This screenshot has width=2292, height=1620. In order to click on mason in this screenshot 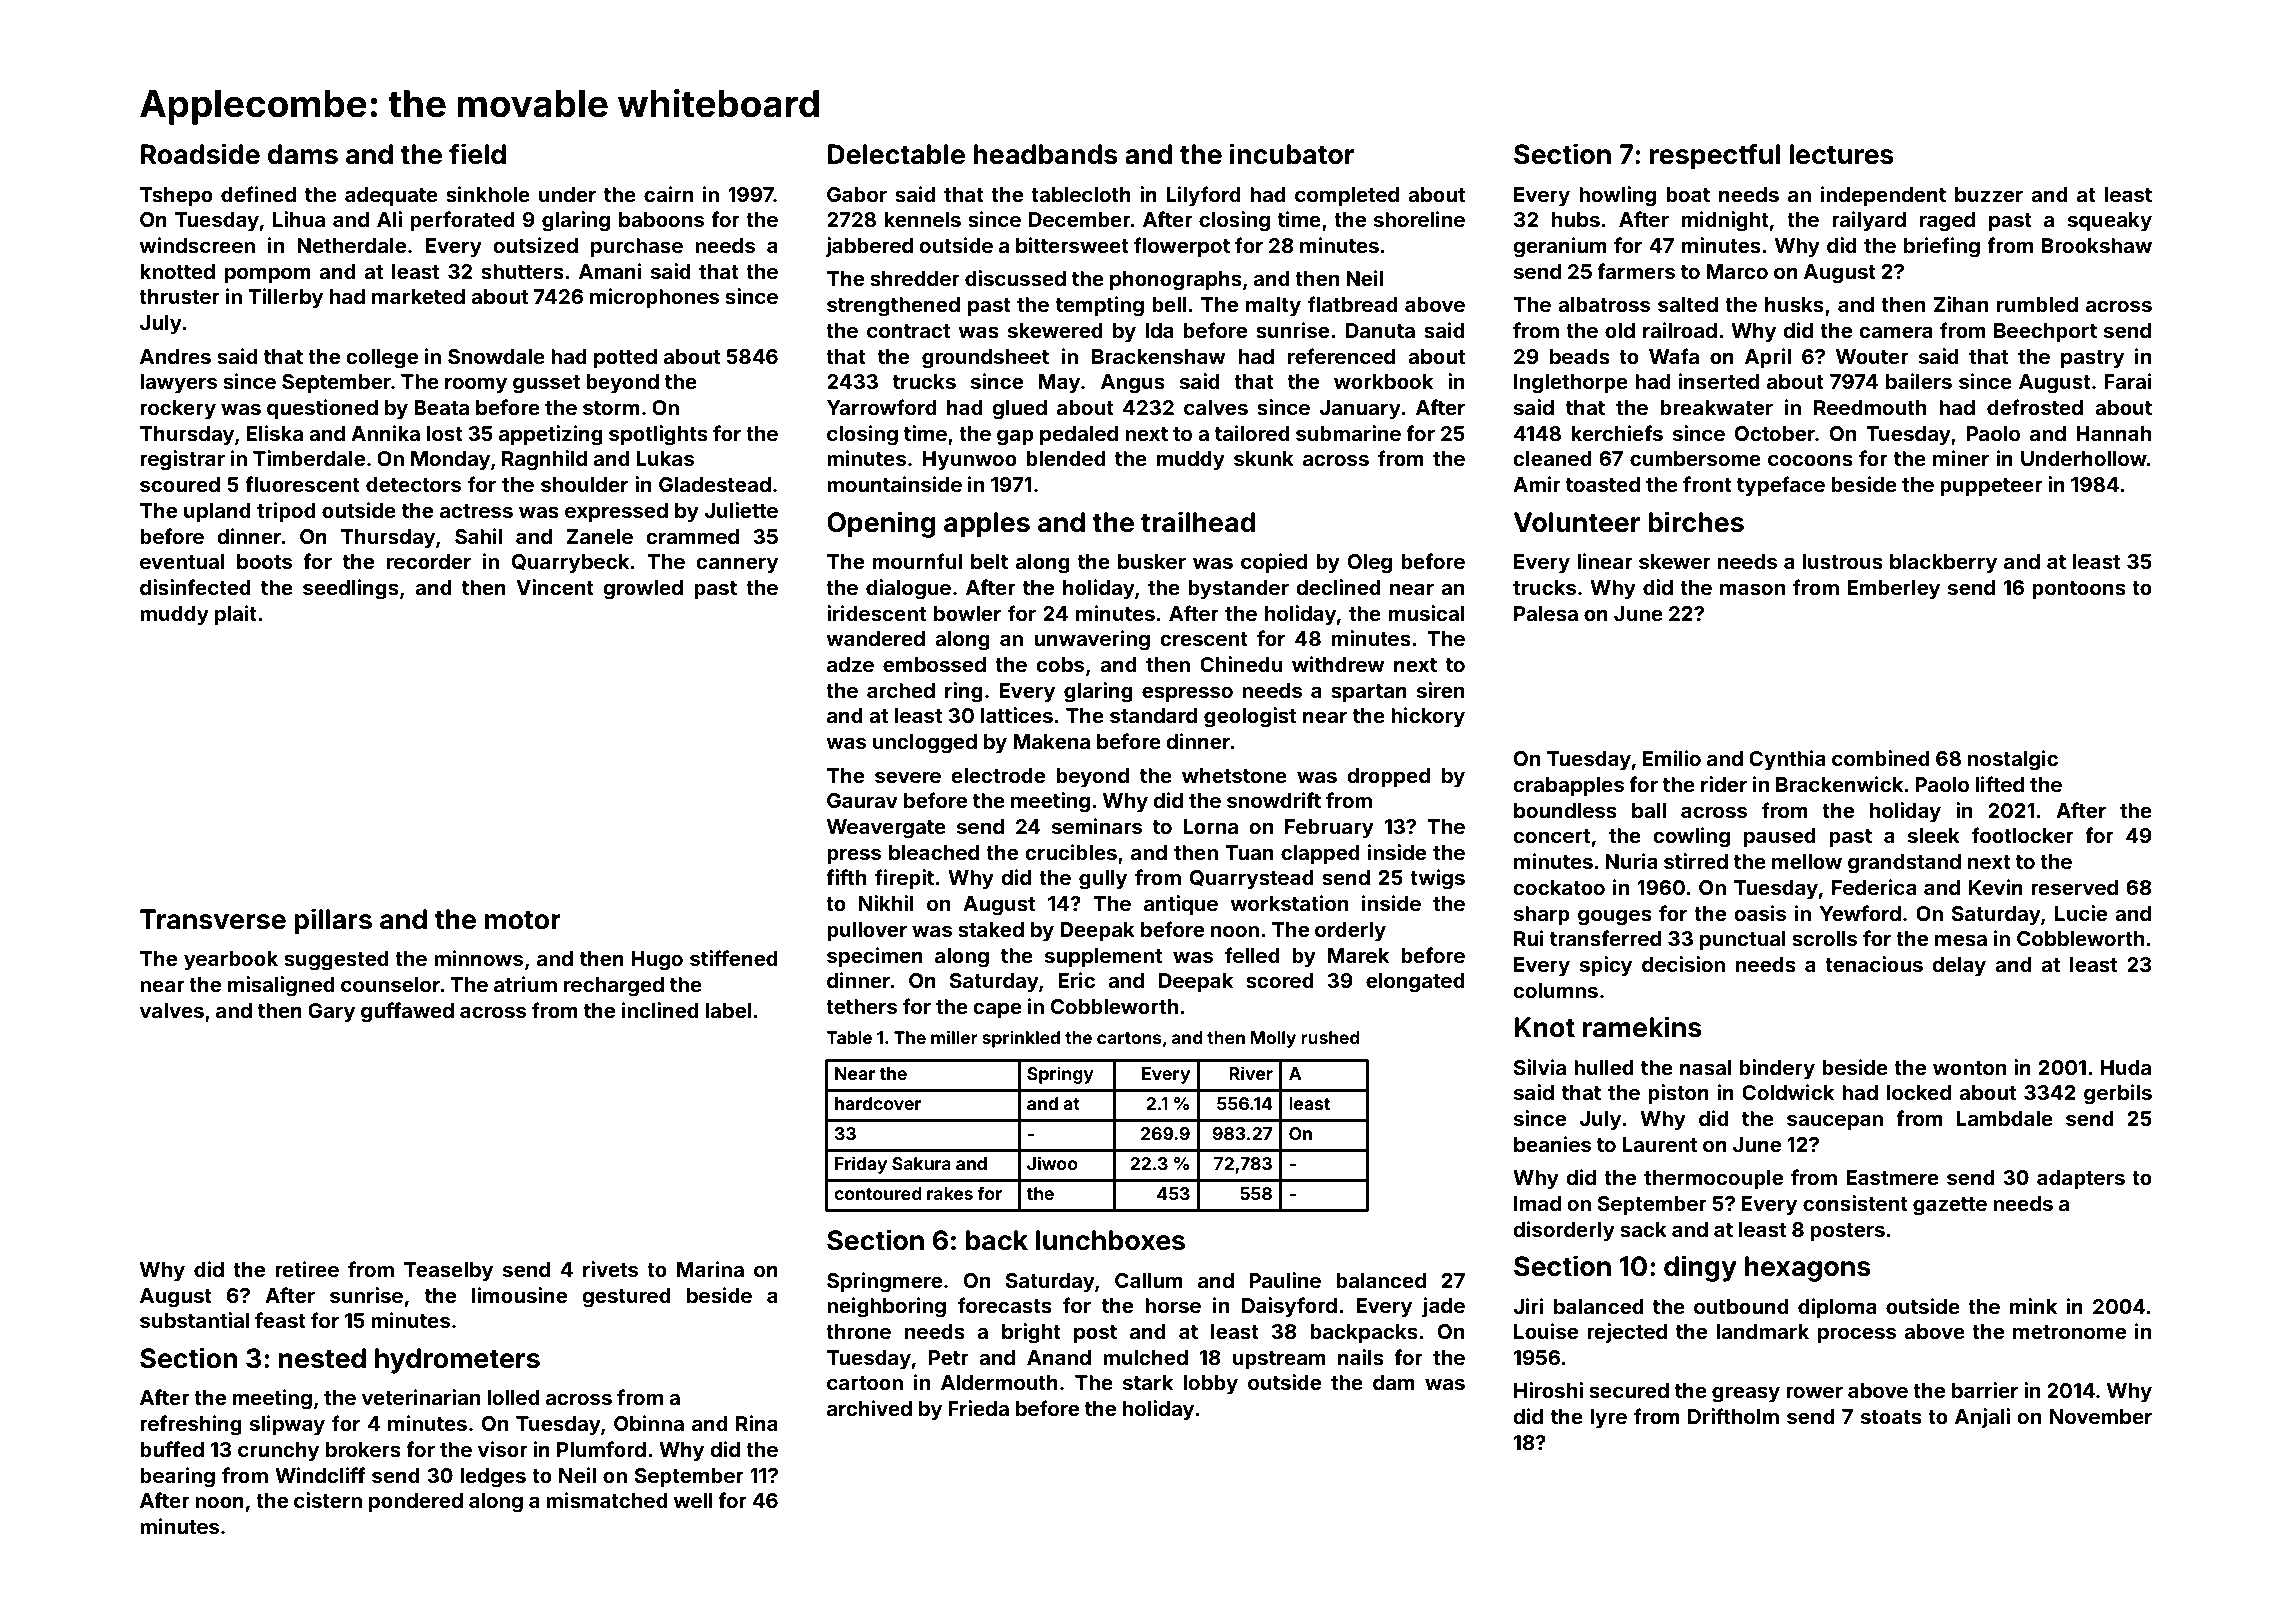, I will do `click(1752, 589)`.
